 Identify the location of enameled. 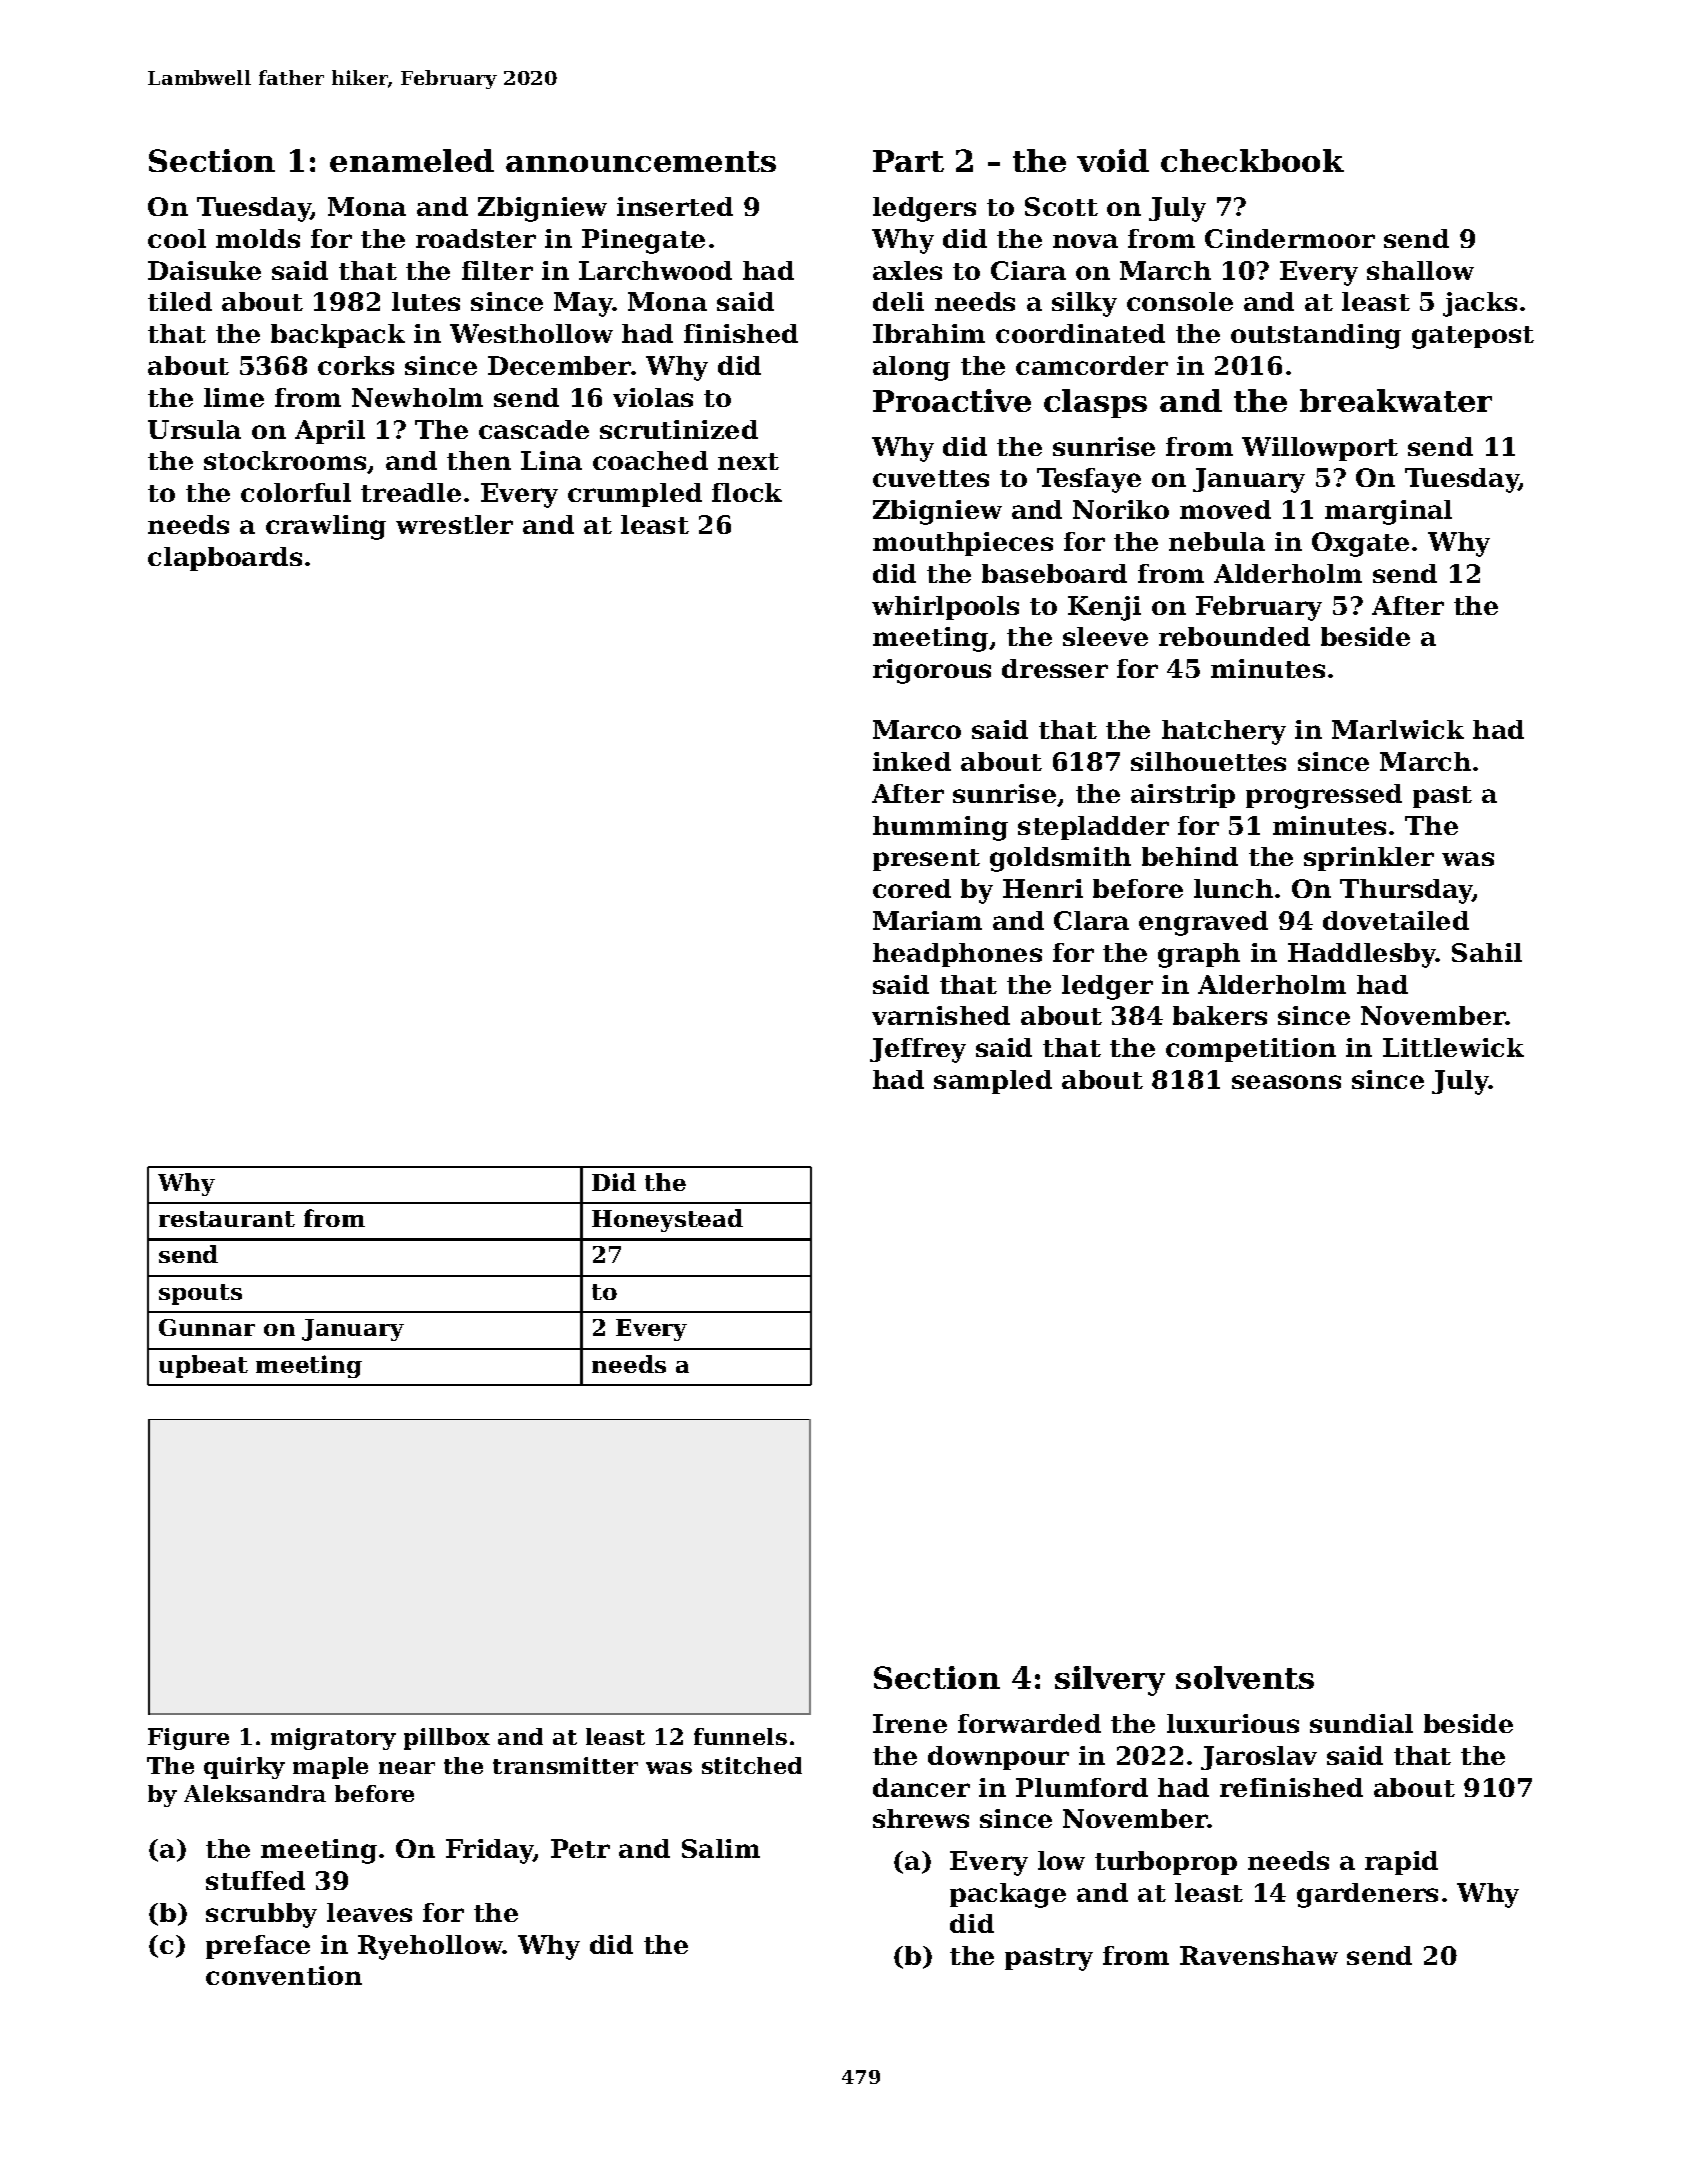
(412, 160).
